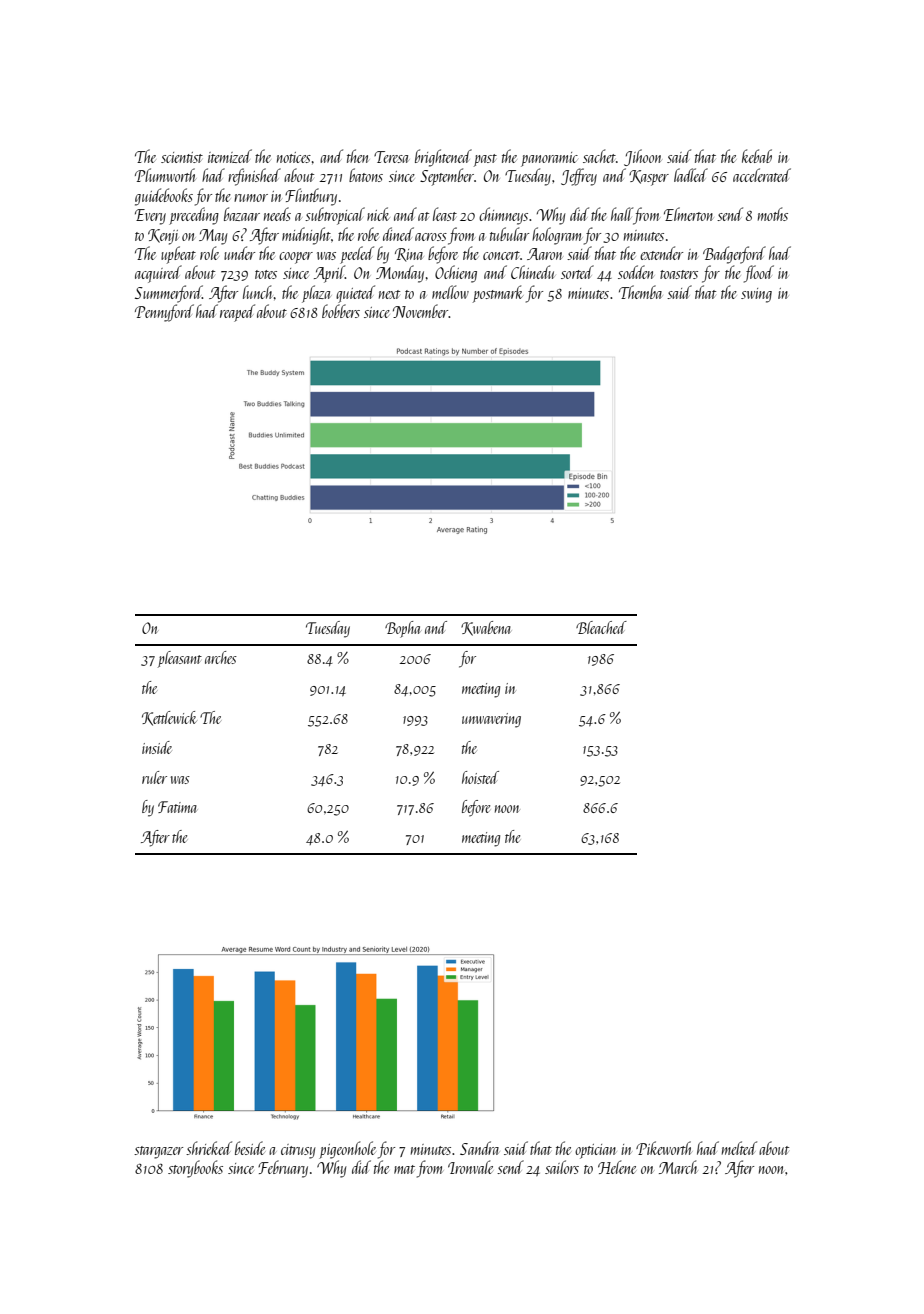  Describe the element at coordinates (266, 274) in the screenshot. I see `totes` at that location.
